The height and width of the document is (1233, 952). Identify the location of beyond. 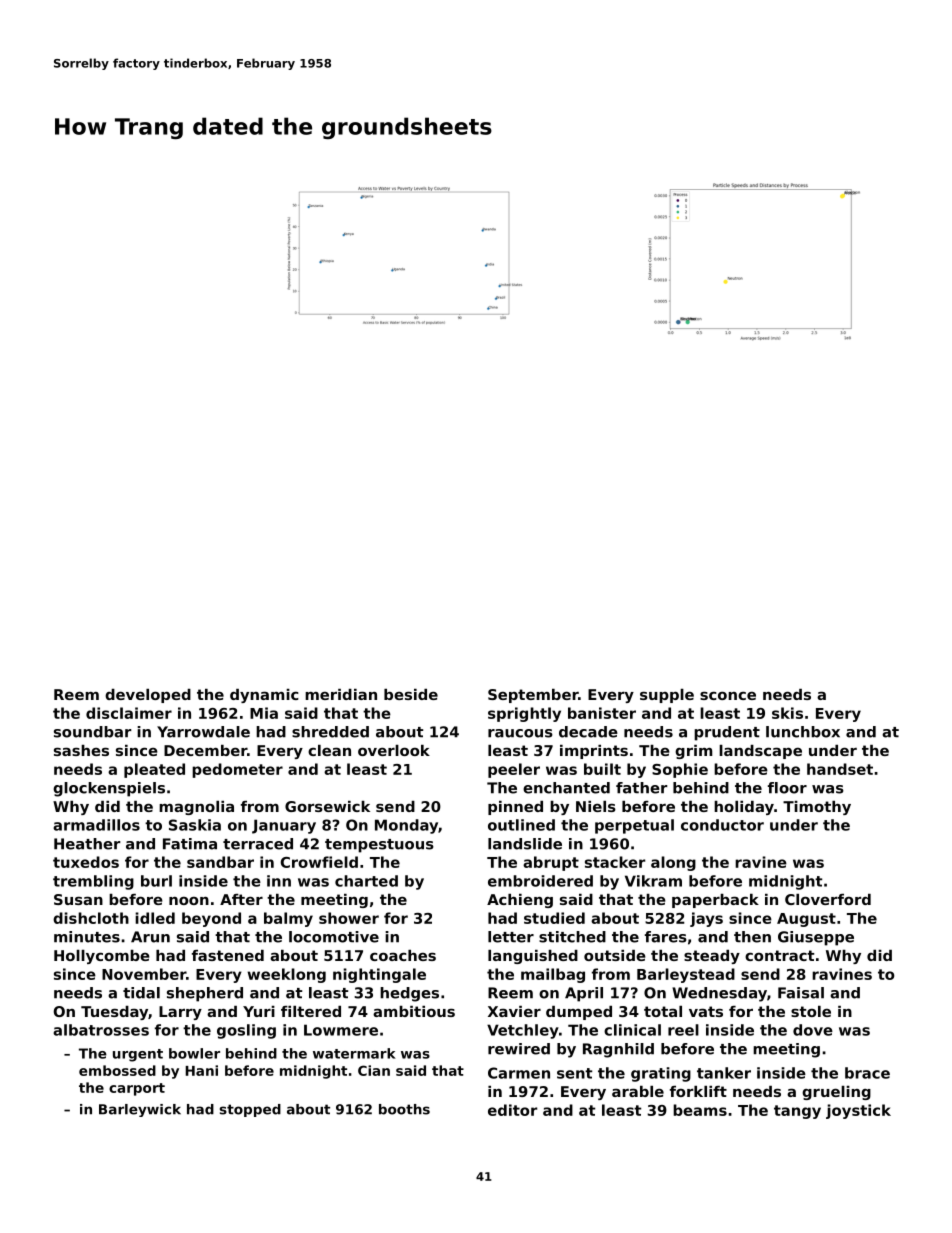
(211, 919).
